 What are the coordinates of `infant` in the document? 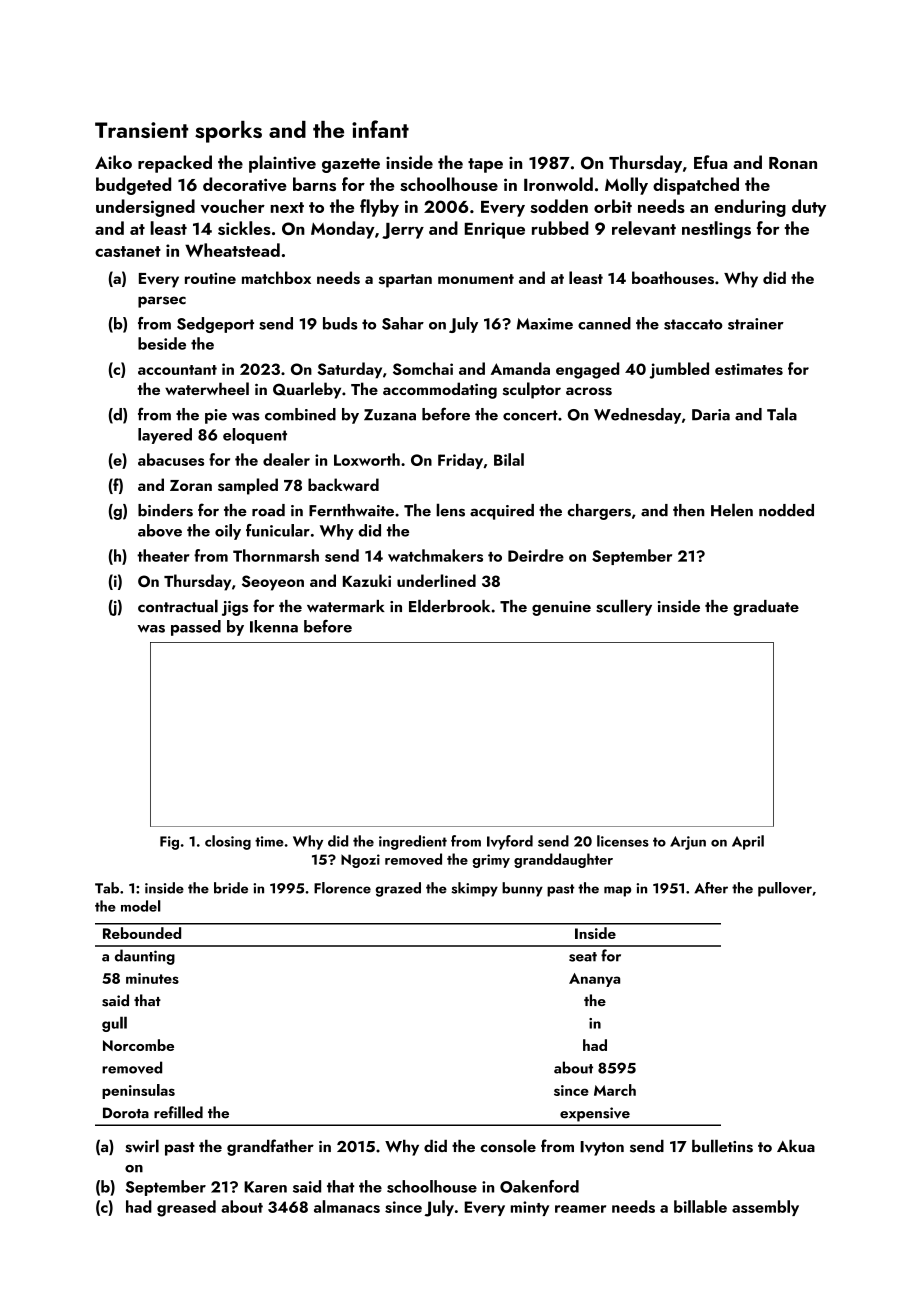 It's located at (380, 129).
